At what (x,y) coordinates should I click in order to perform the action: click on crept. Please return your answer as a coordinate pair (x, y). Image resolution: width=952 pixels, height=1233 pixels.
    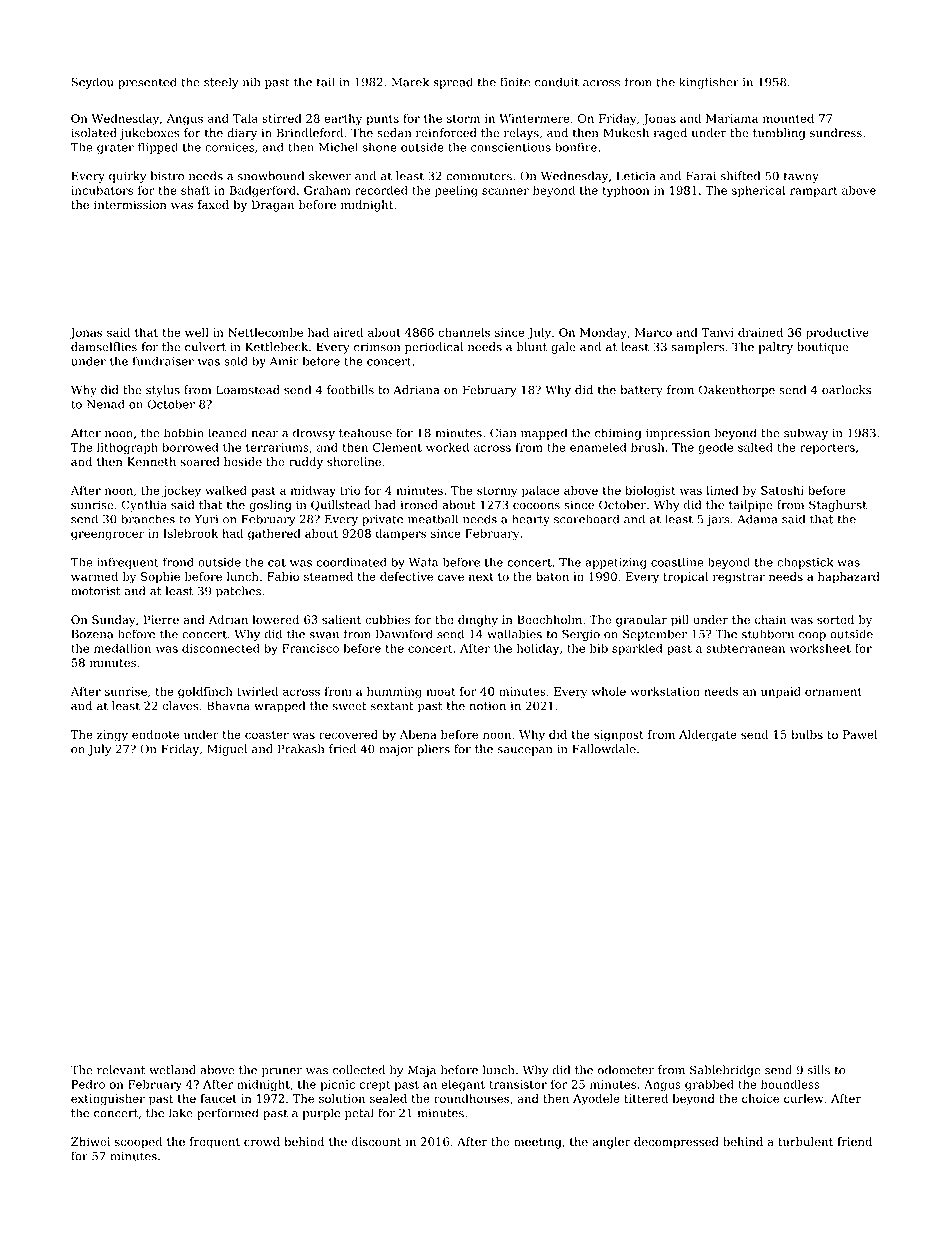
    Looking at the image, I should click on (375, 1085).
